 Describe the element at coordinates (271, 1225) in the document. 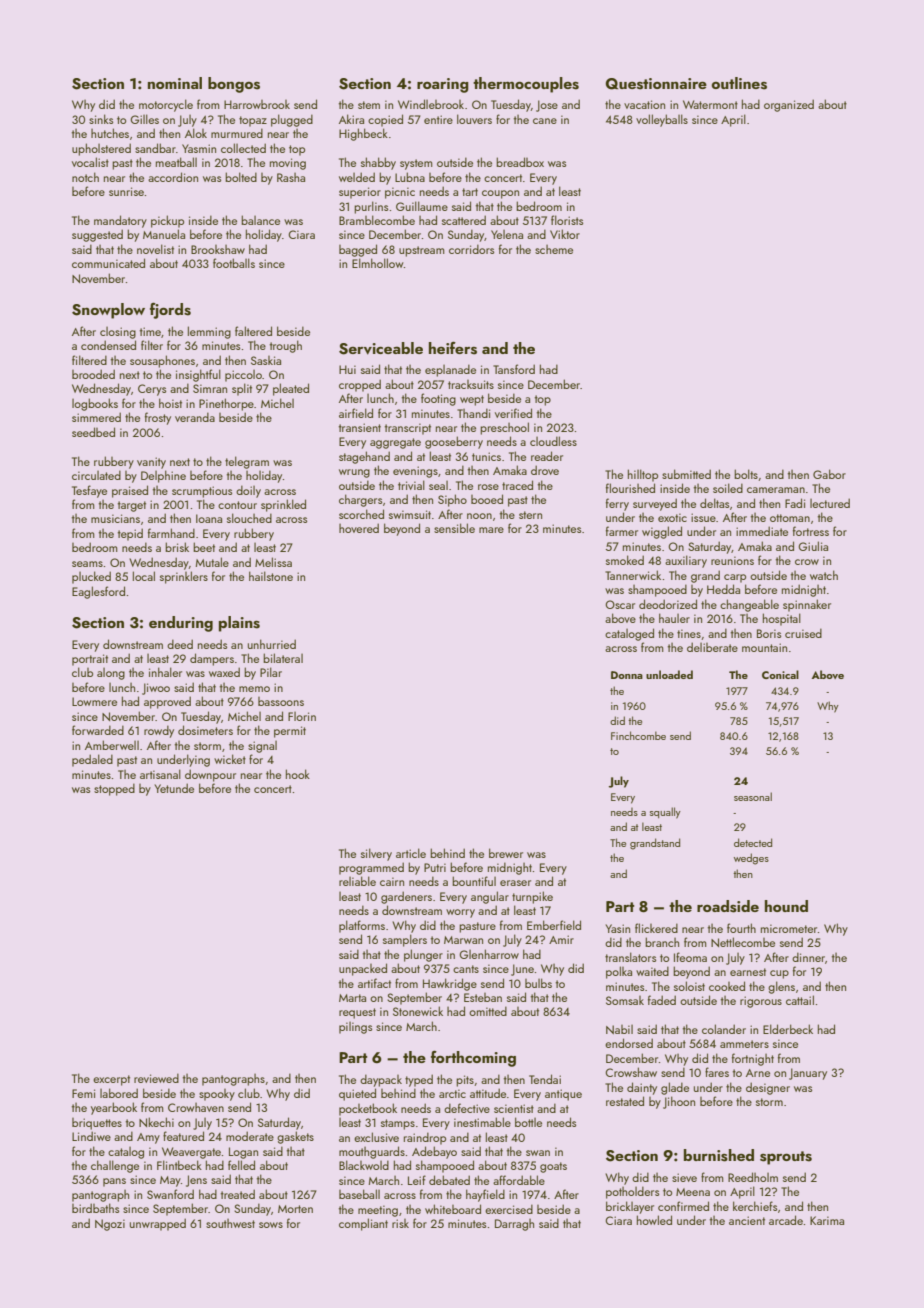

I see `sows` at that location.
